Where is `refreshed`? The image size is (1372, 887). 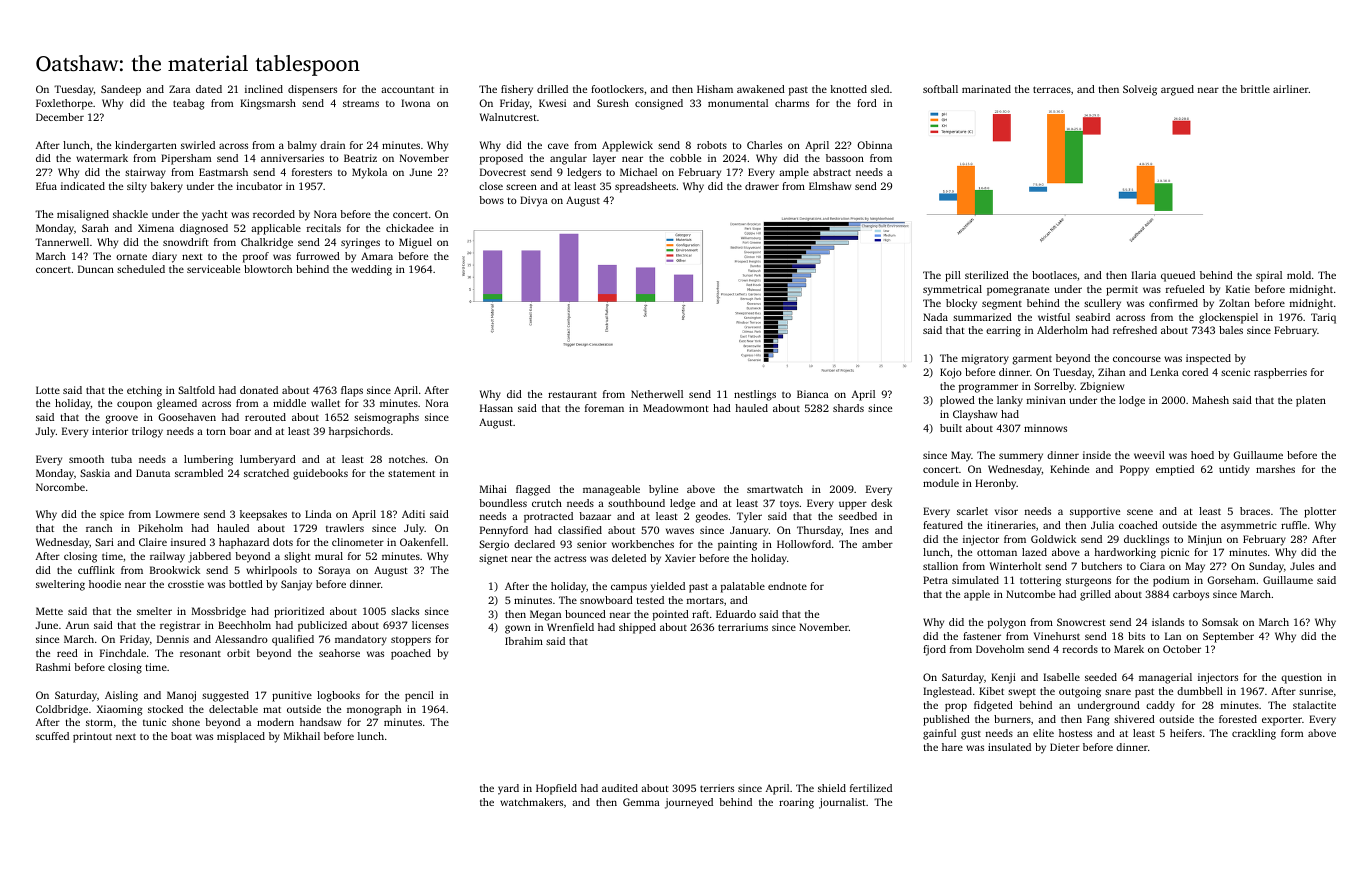
refreshed is located at coordinates (1135, 330).
